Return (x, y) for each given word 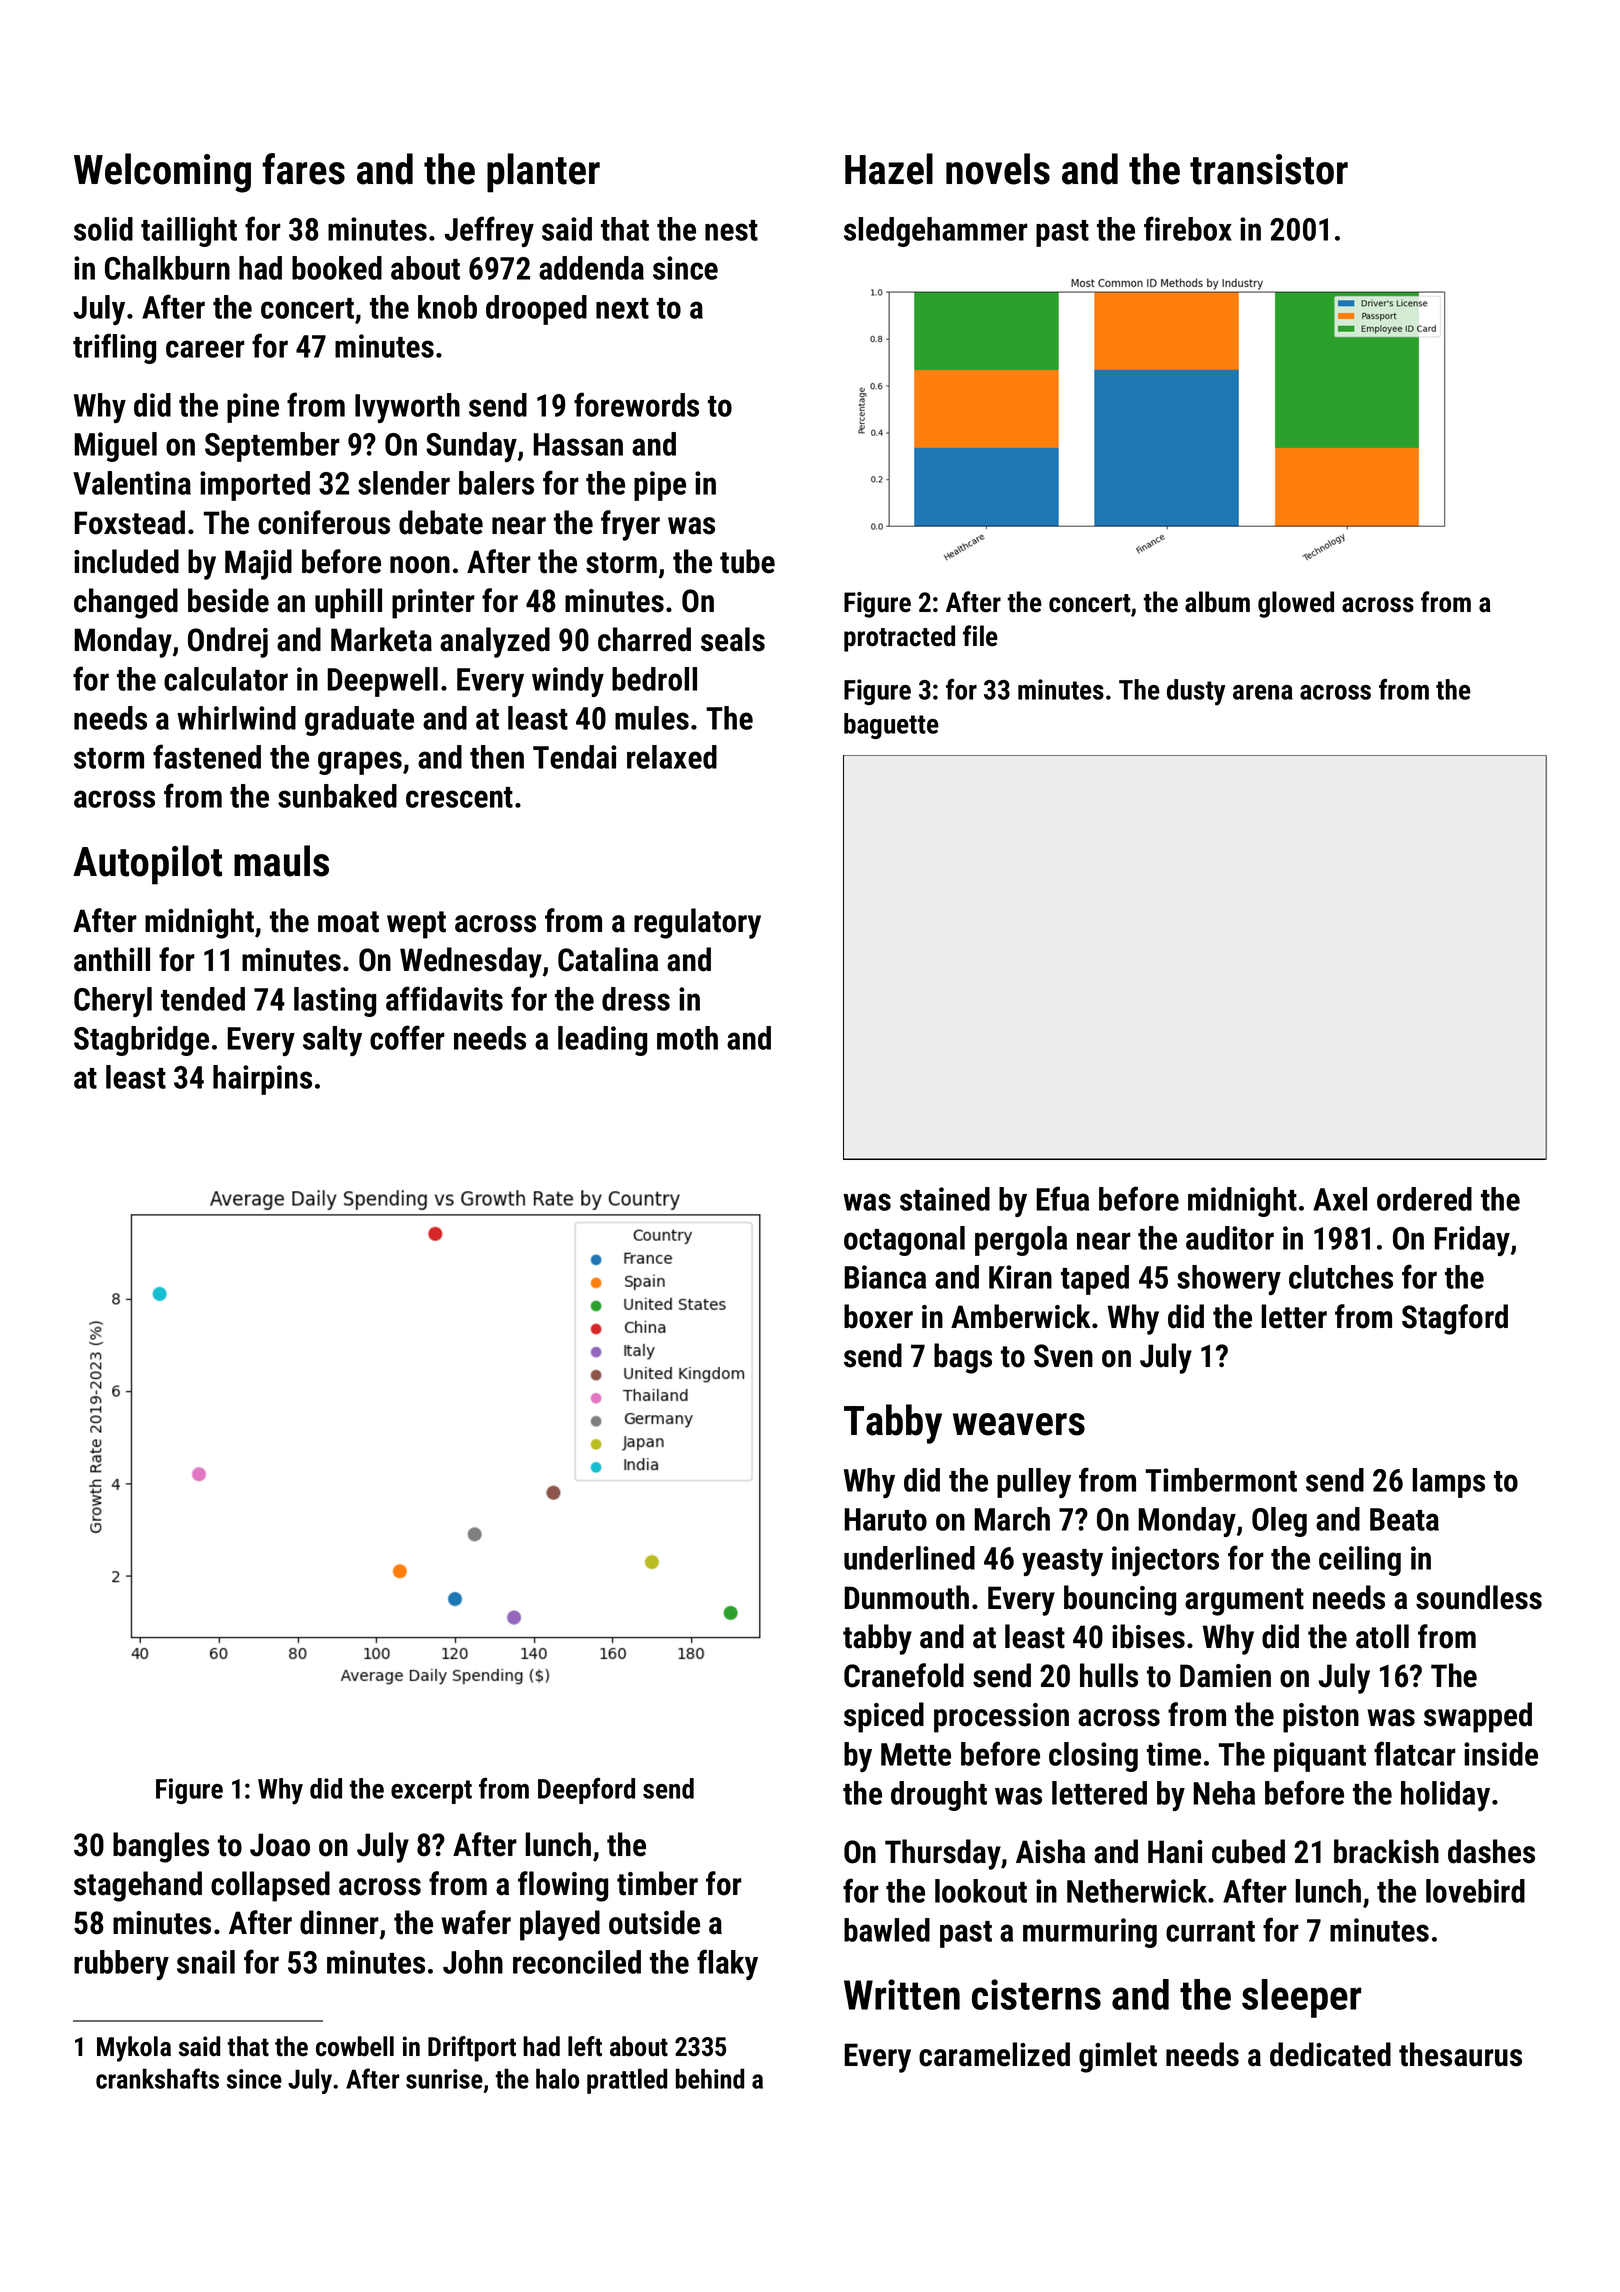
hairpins (262, 1080)
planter (543, 173)
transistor (1269, 169)
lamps (1448, 1483)
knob (447, 307)
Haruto (885, 1519)
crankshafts (157, 2078)
